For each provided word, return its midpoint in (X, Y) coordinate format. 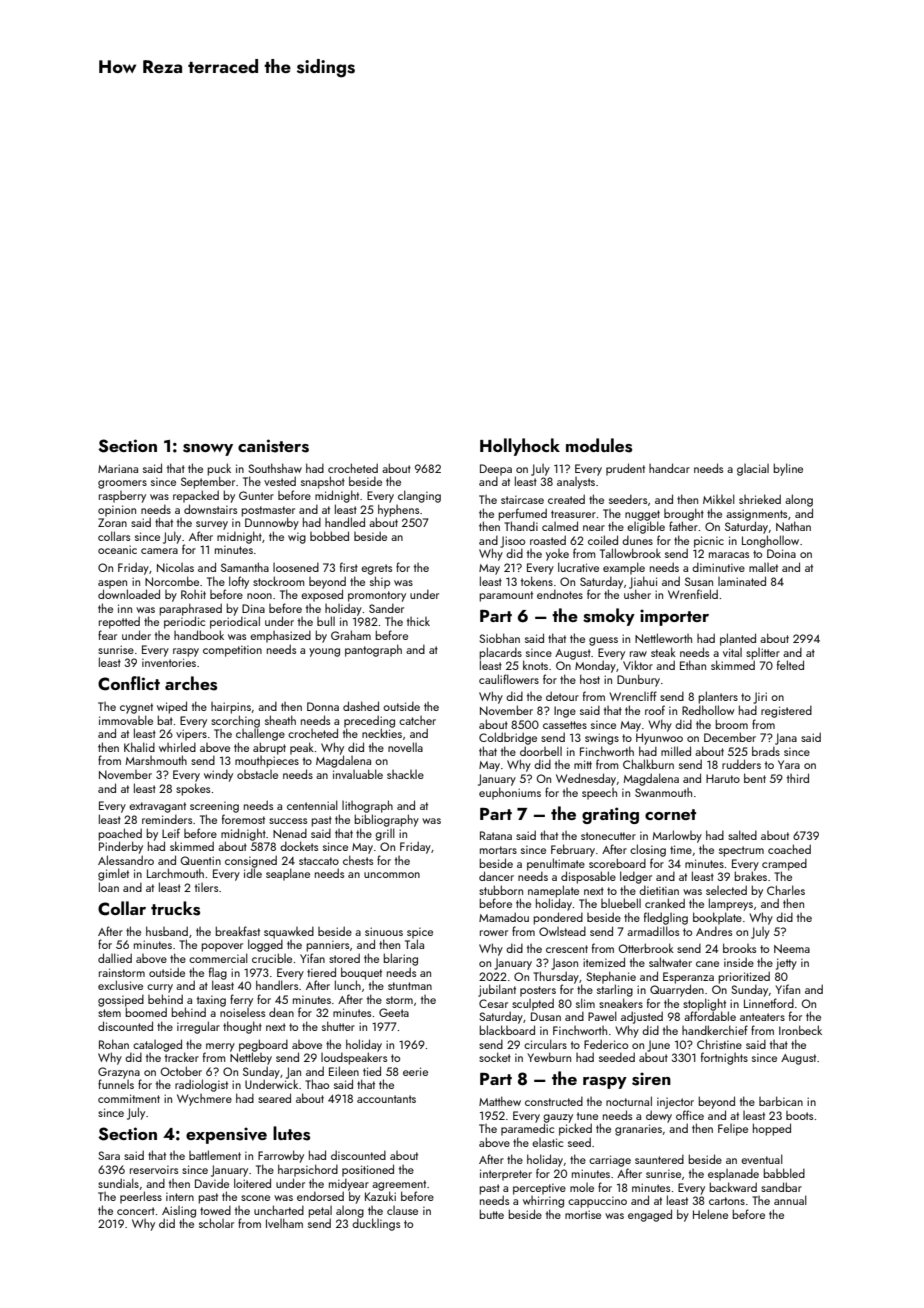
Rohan (114, 1044)
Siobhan (499, 638)
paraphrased (191, 609)
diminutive (718, 567)
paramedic (527, 1129)
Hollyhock (520, 447)
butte (492, 1214)
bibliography (387, 820)
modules (599, 445)
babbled (784, 1173)
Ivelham (284, 1223)
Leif (171, 833)
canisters (273, 446)
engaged (650, 1215)
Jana (786, 739)
